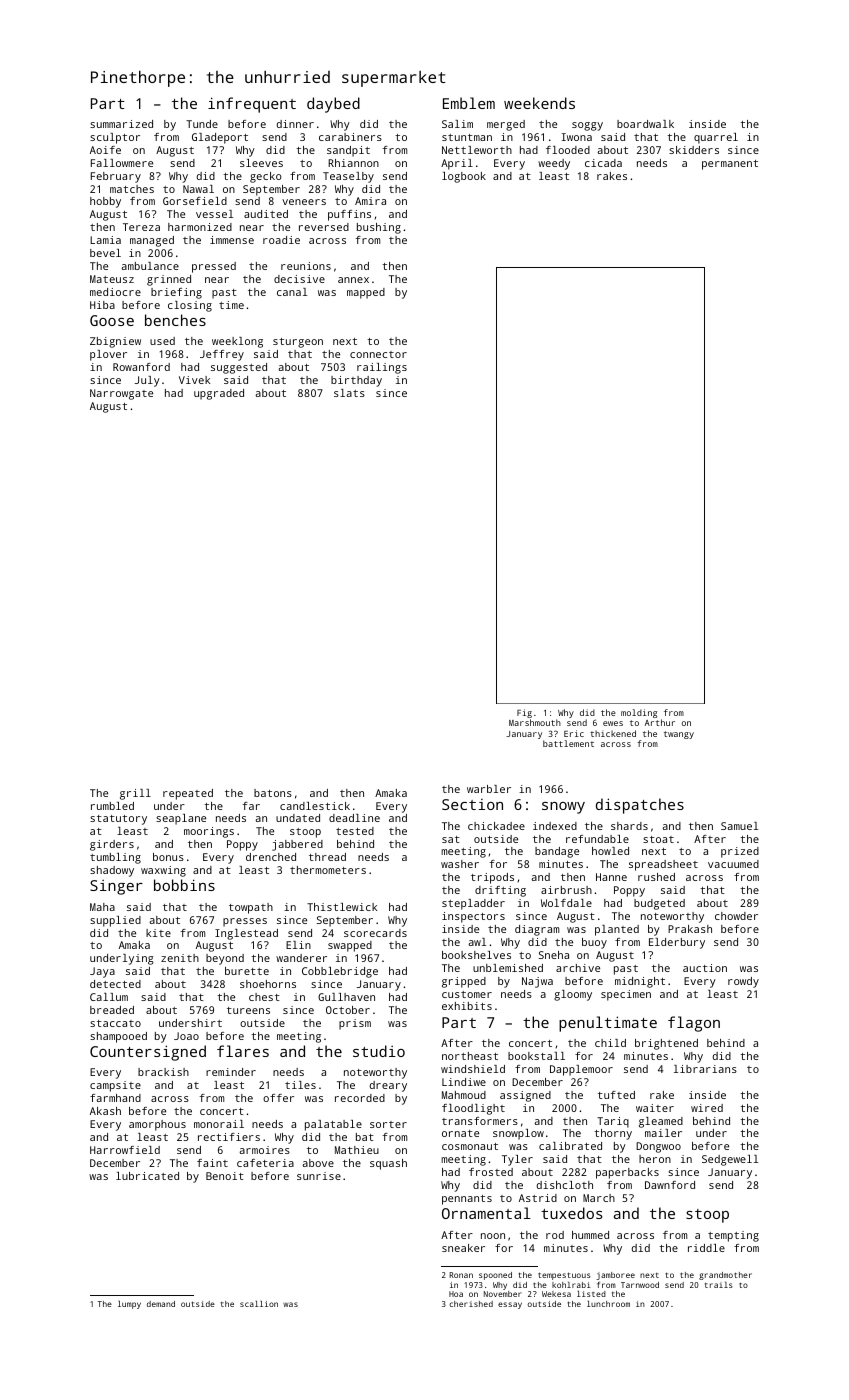 This screenshot has height=1400, width=849. What do you see at coordinates (539, 103) in the screenshot?
I see `weekends` at bounding box center [539, 103].
